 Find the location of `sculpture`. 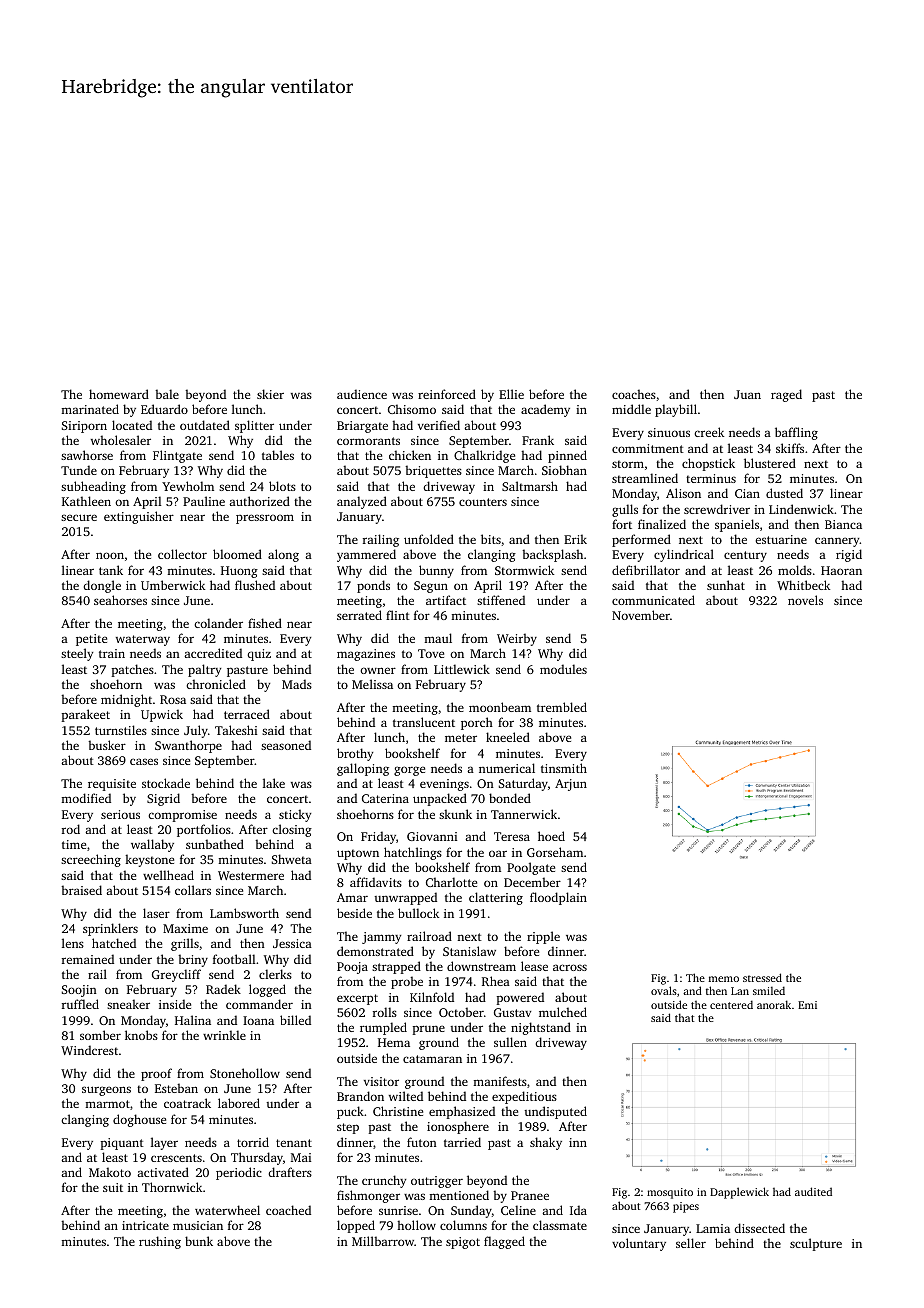

sculpture is located at coordinates (816, 1244).
